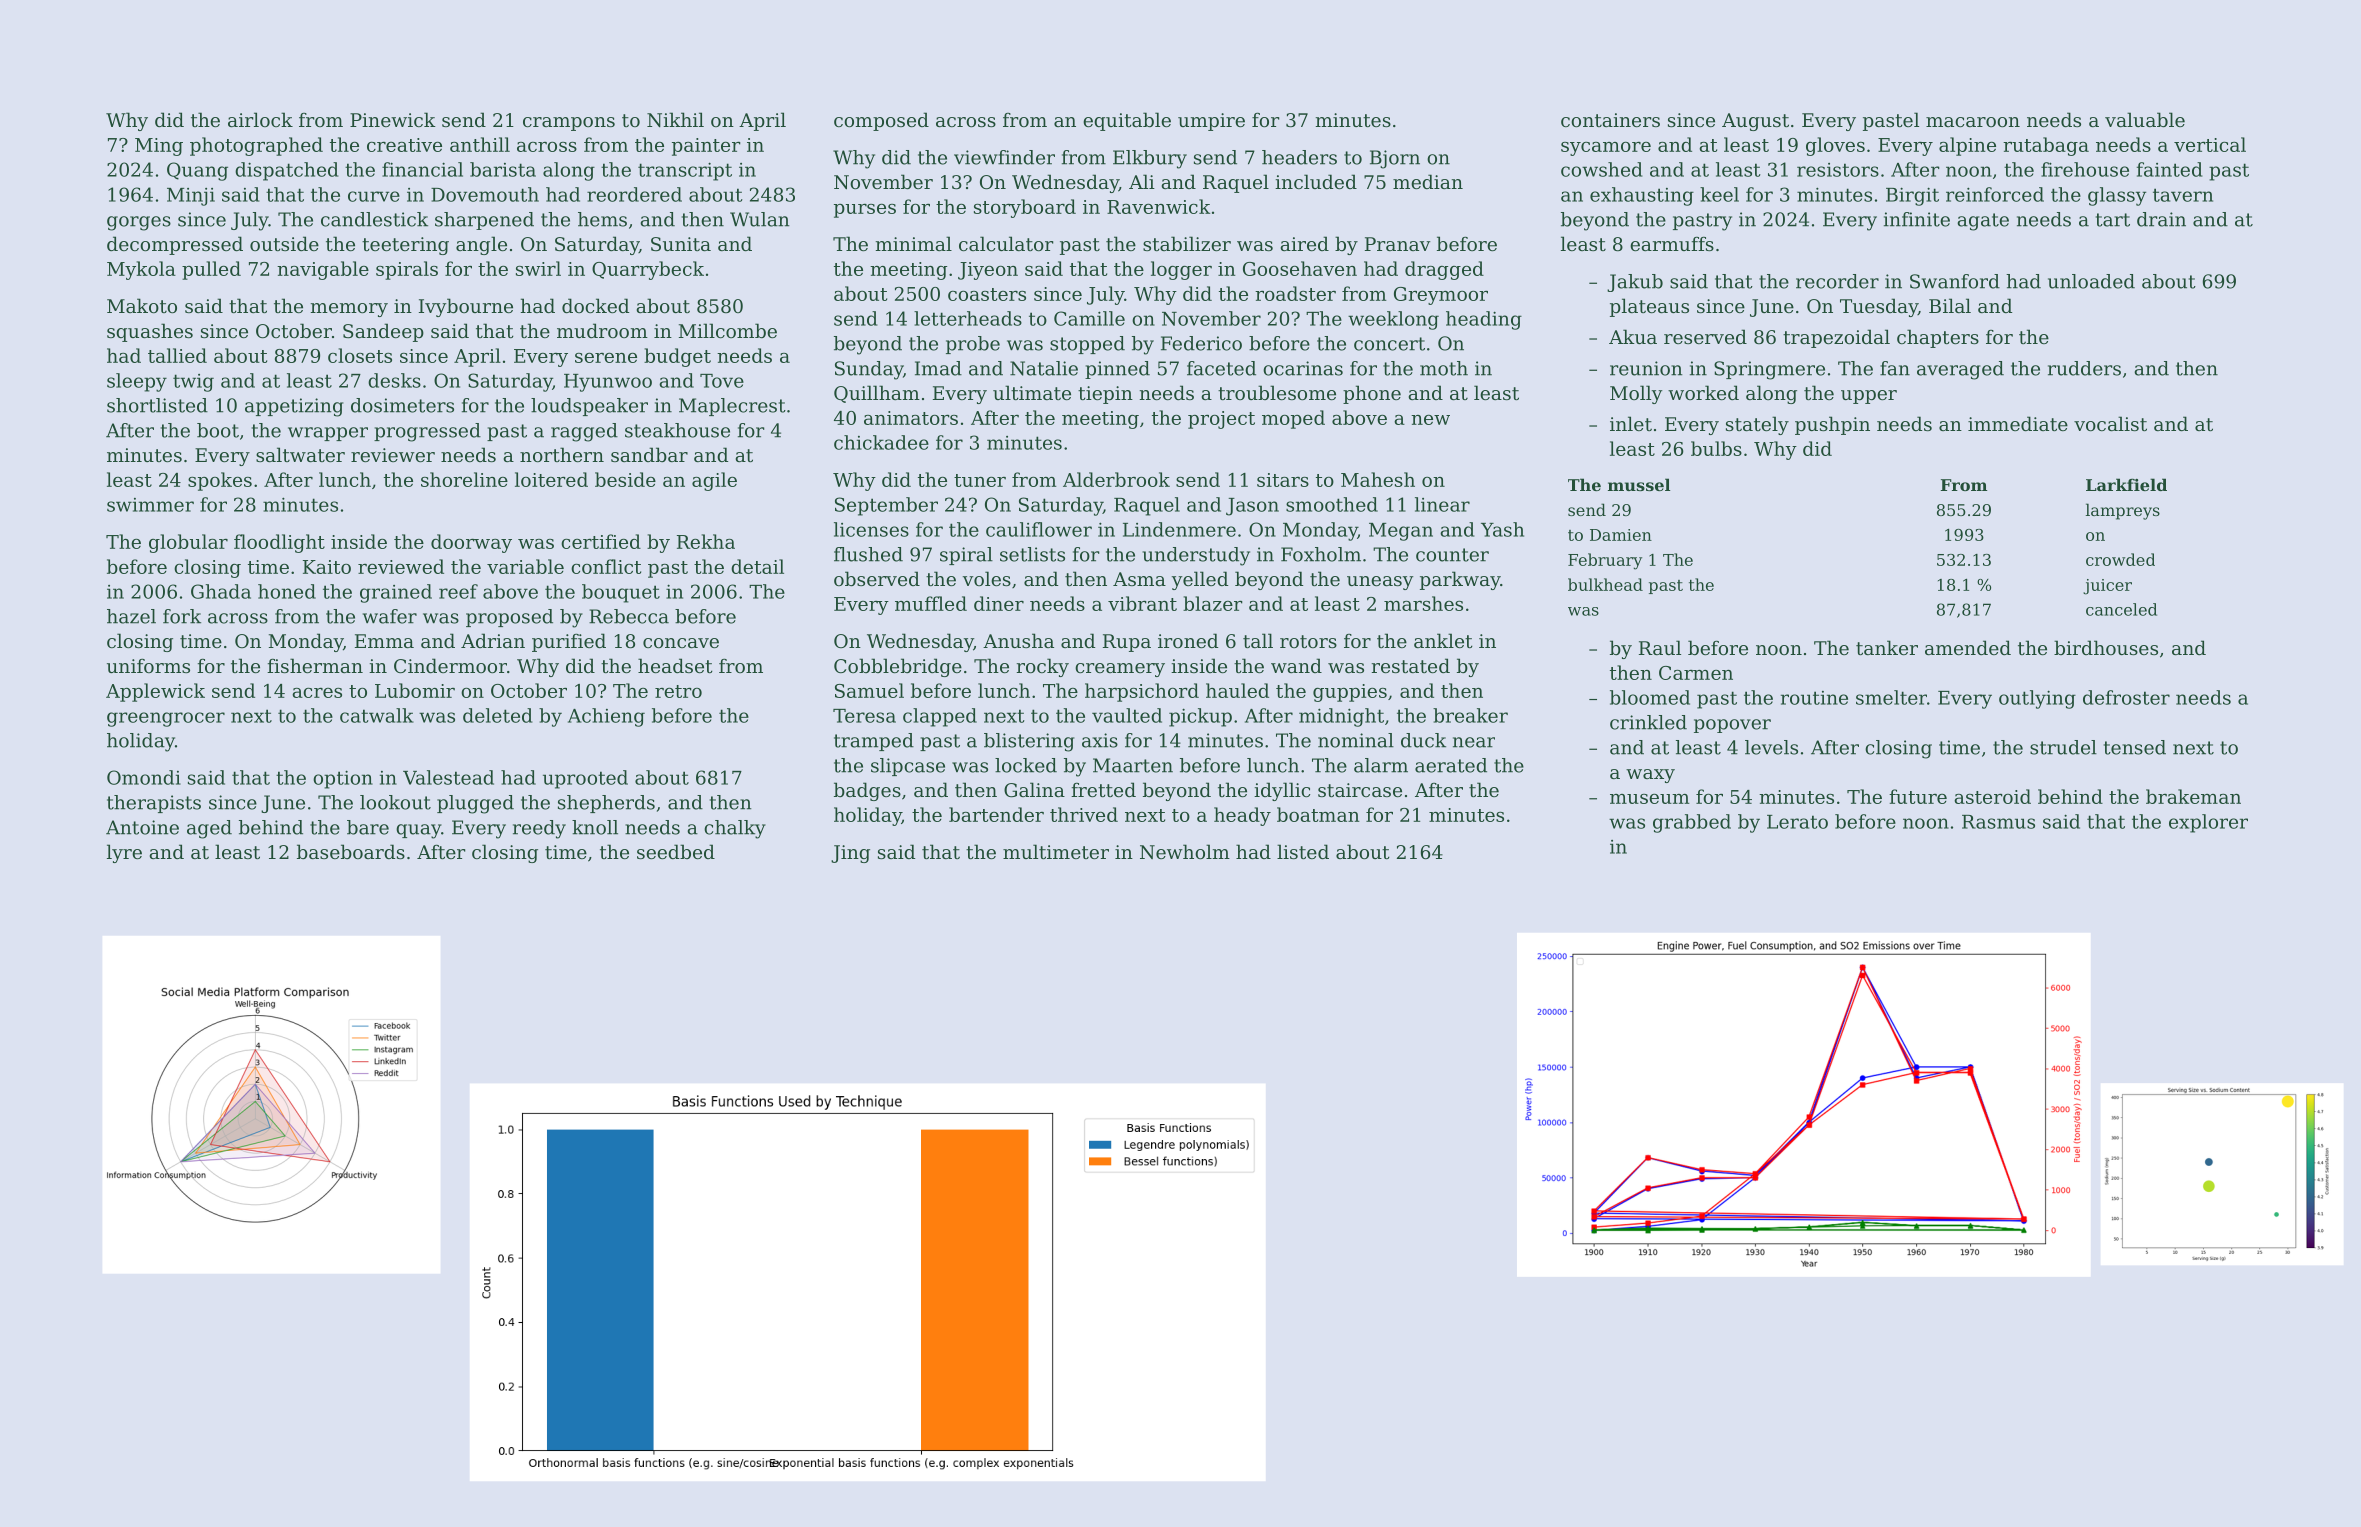 Image resolution: width=2361 pixels, height=1527 pixels. Describe the element at coordinates (865, 211) in the page. I see `purses` at that location.
